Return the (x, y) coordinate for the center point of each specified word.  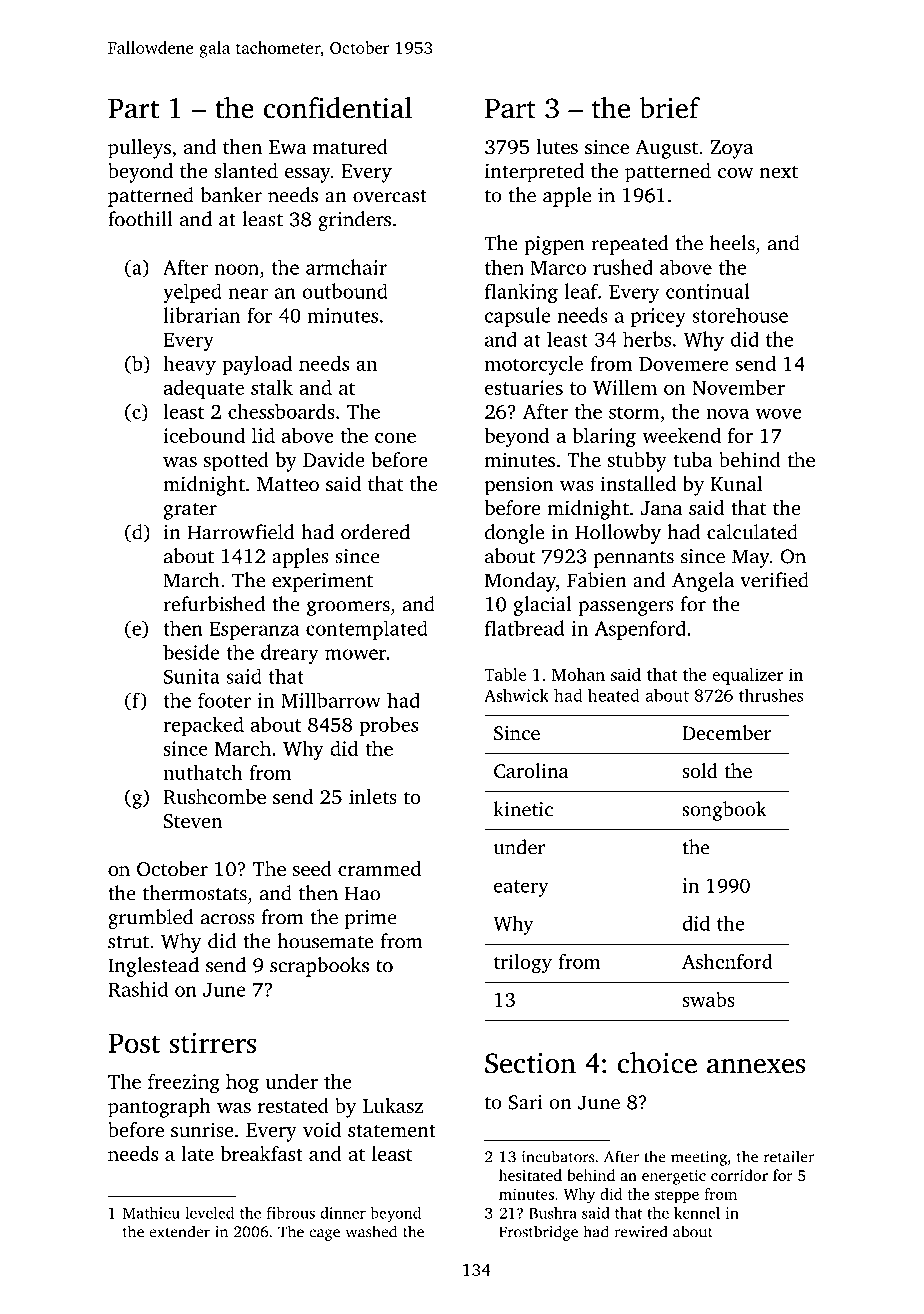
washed (371, 1231)
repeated (630, 245)
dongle (515, 534)
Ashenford (727, 961)
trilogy (523, 964)
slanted (246, 170)
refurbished (214, 604)
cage (324, 1235)
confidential (338, 108)
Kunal (736, 483)
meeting (699, 1158)
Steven (193, 821)
